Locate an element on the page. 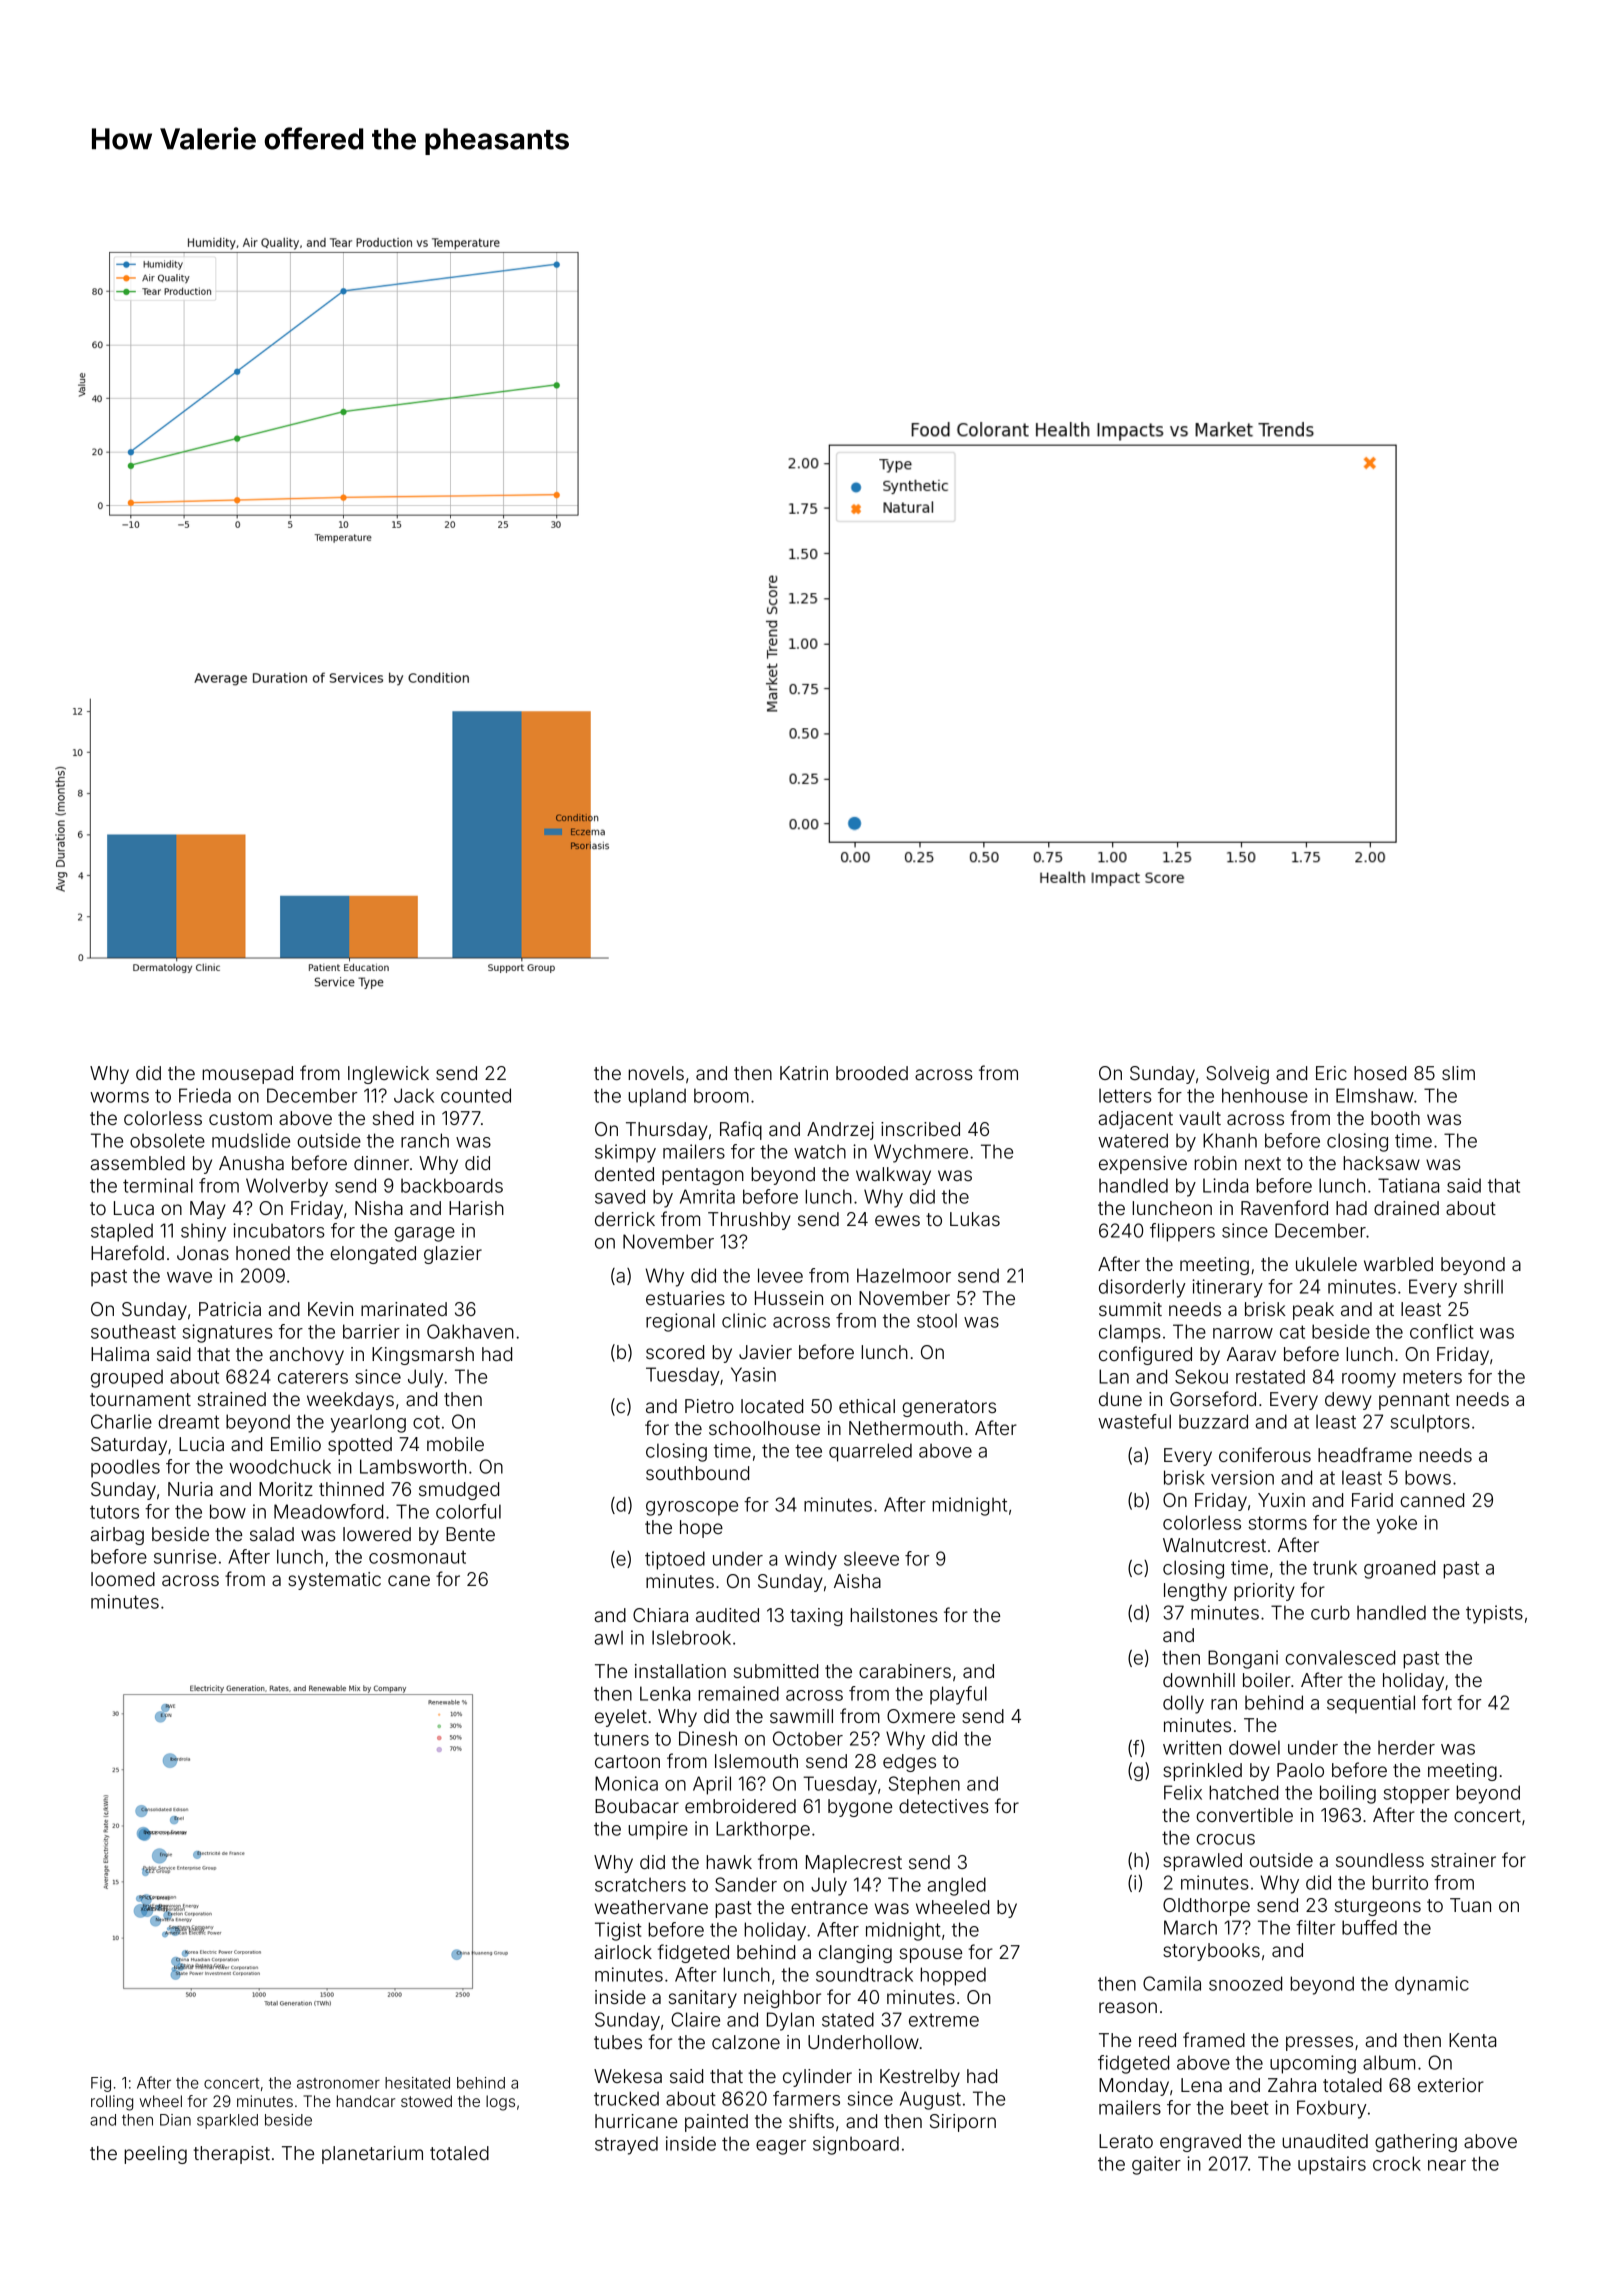 Image resolution: width=1620 pixels, height=2292 pixels. Solveig is located at coordinates (1237, 1075).
